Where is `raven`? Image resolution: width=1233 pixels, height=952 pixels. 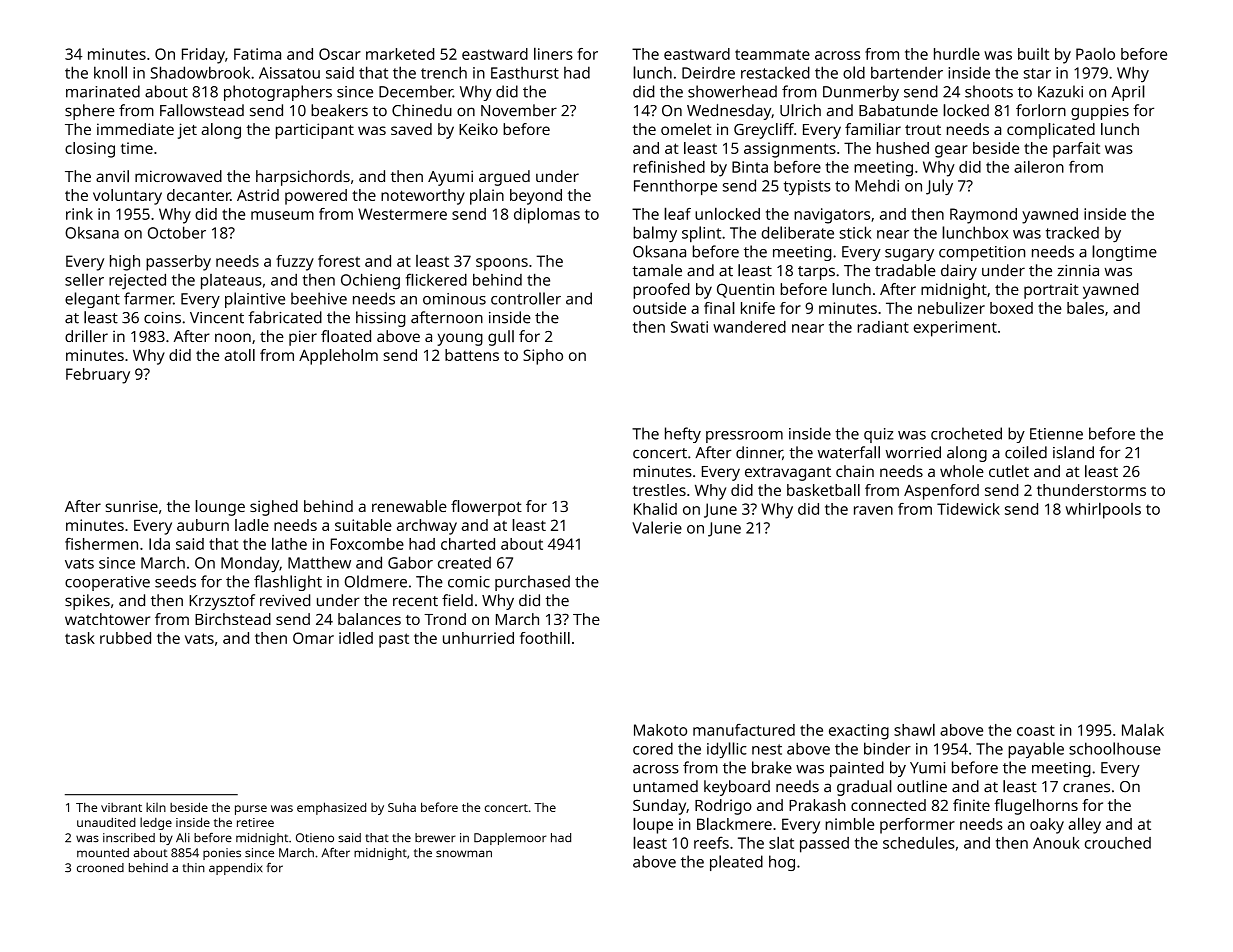
raven is located at coordinates (873, 510).
